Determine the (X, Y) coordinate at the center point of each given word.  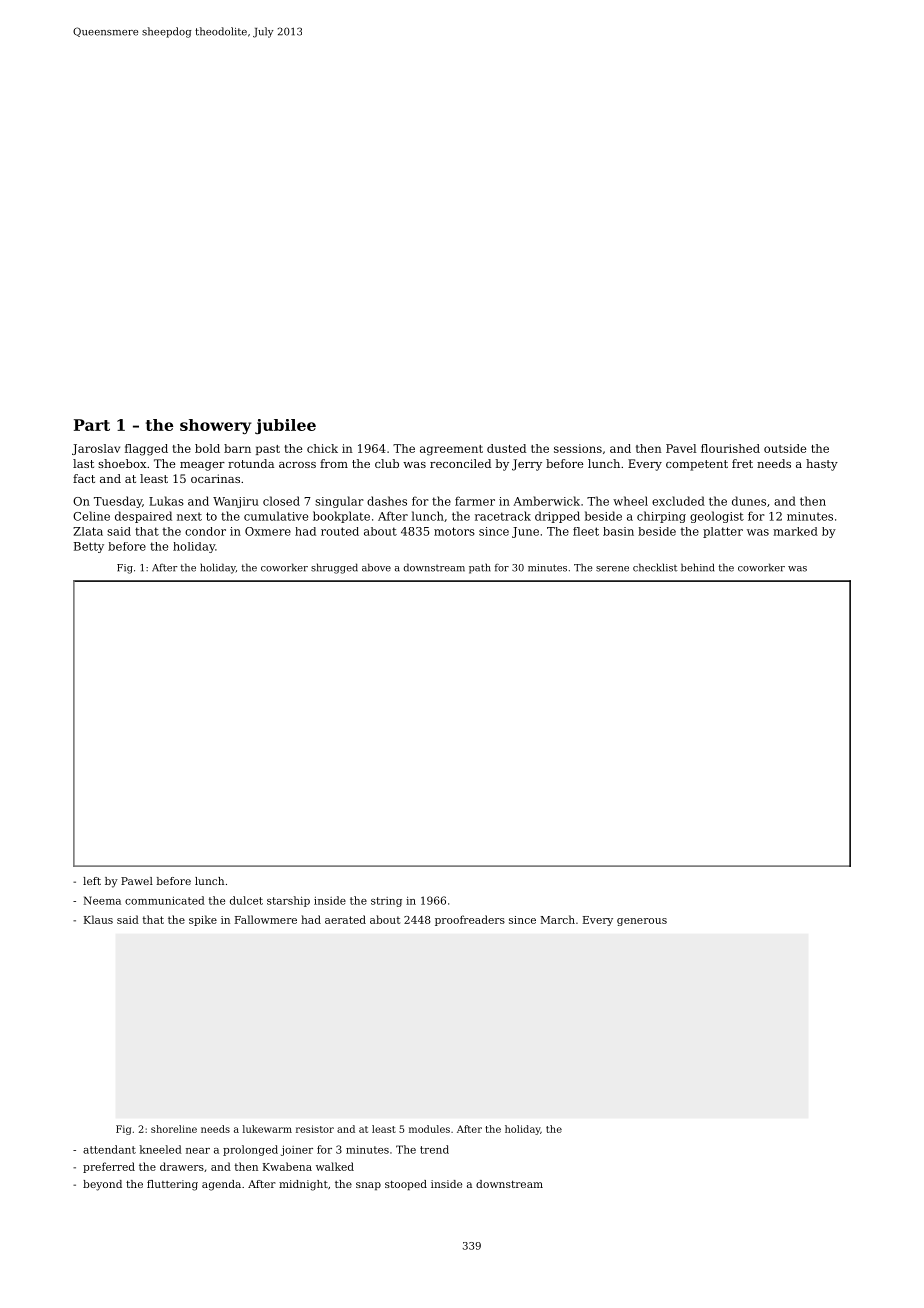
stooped (406, 1185)
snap (368, 1186)
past (268, 450)
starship (288, 901)
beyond (102, 1185)
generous (642, 922)
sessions (578, 448)
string (386, 902)
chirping (661, 517)
